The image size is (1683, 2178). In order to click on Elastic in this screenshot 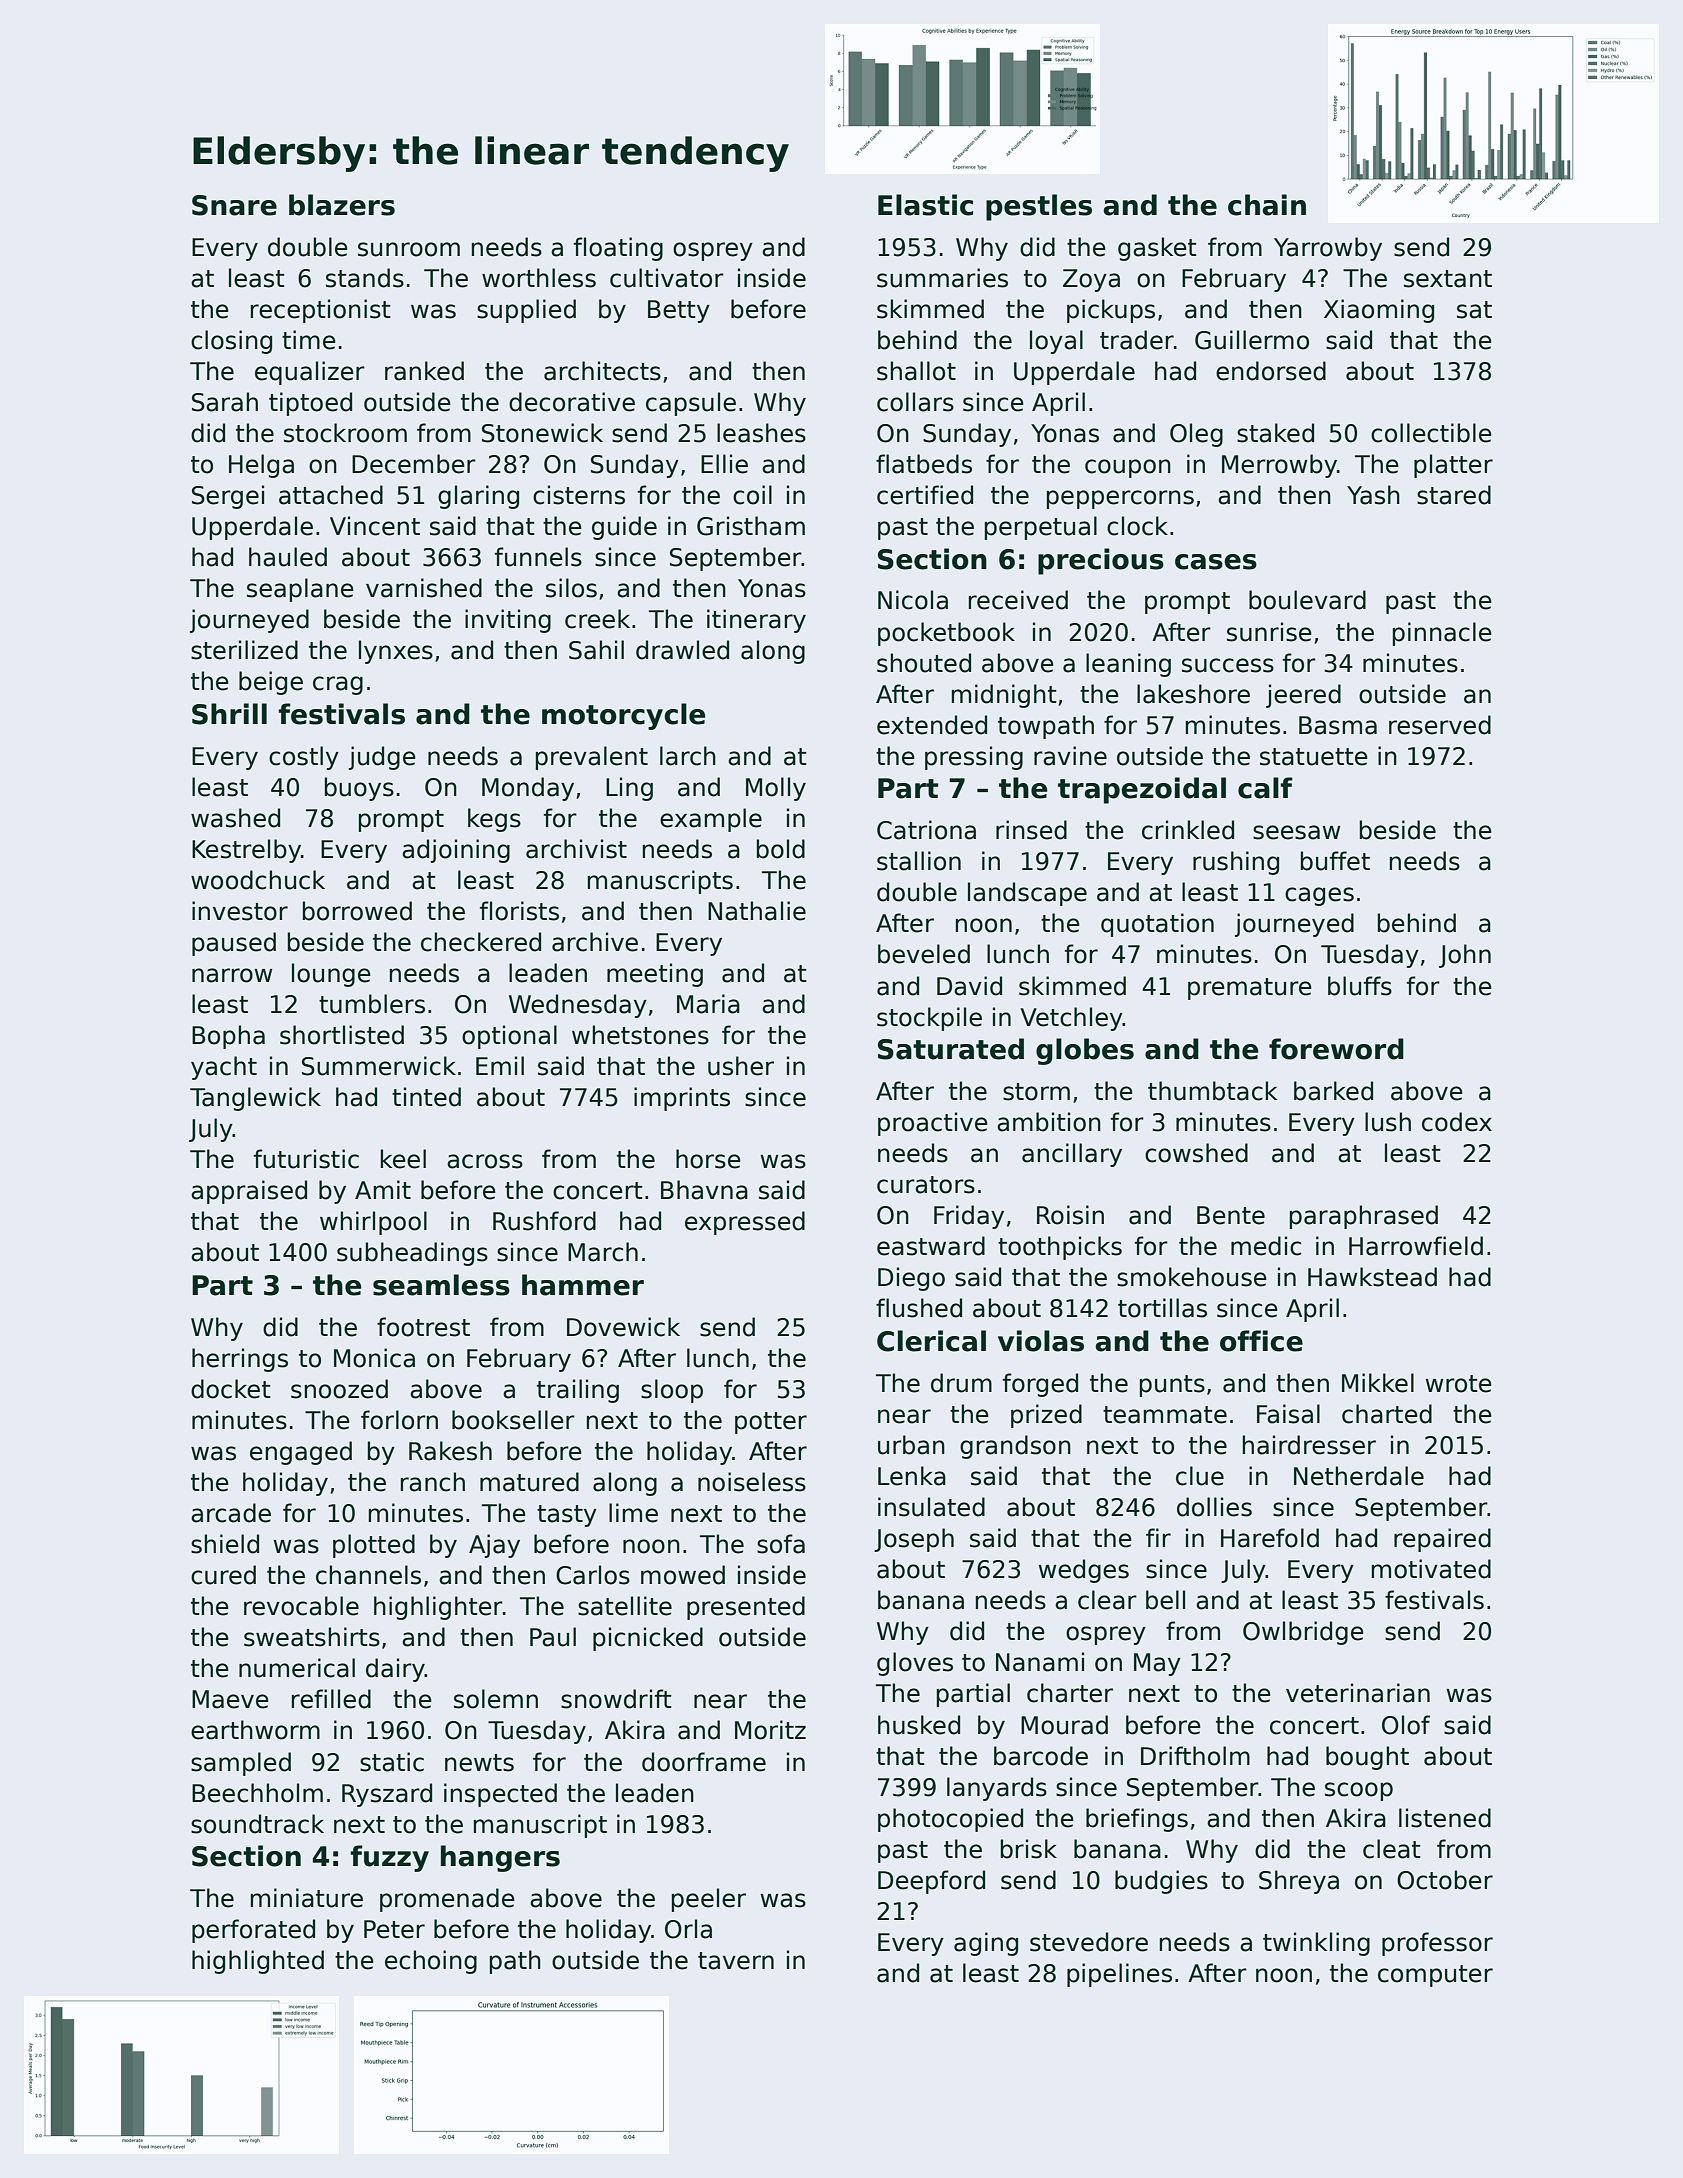, I will do `click(925, 205)`.
